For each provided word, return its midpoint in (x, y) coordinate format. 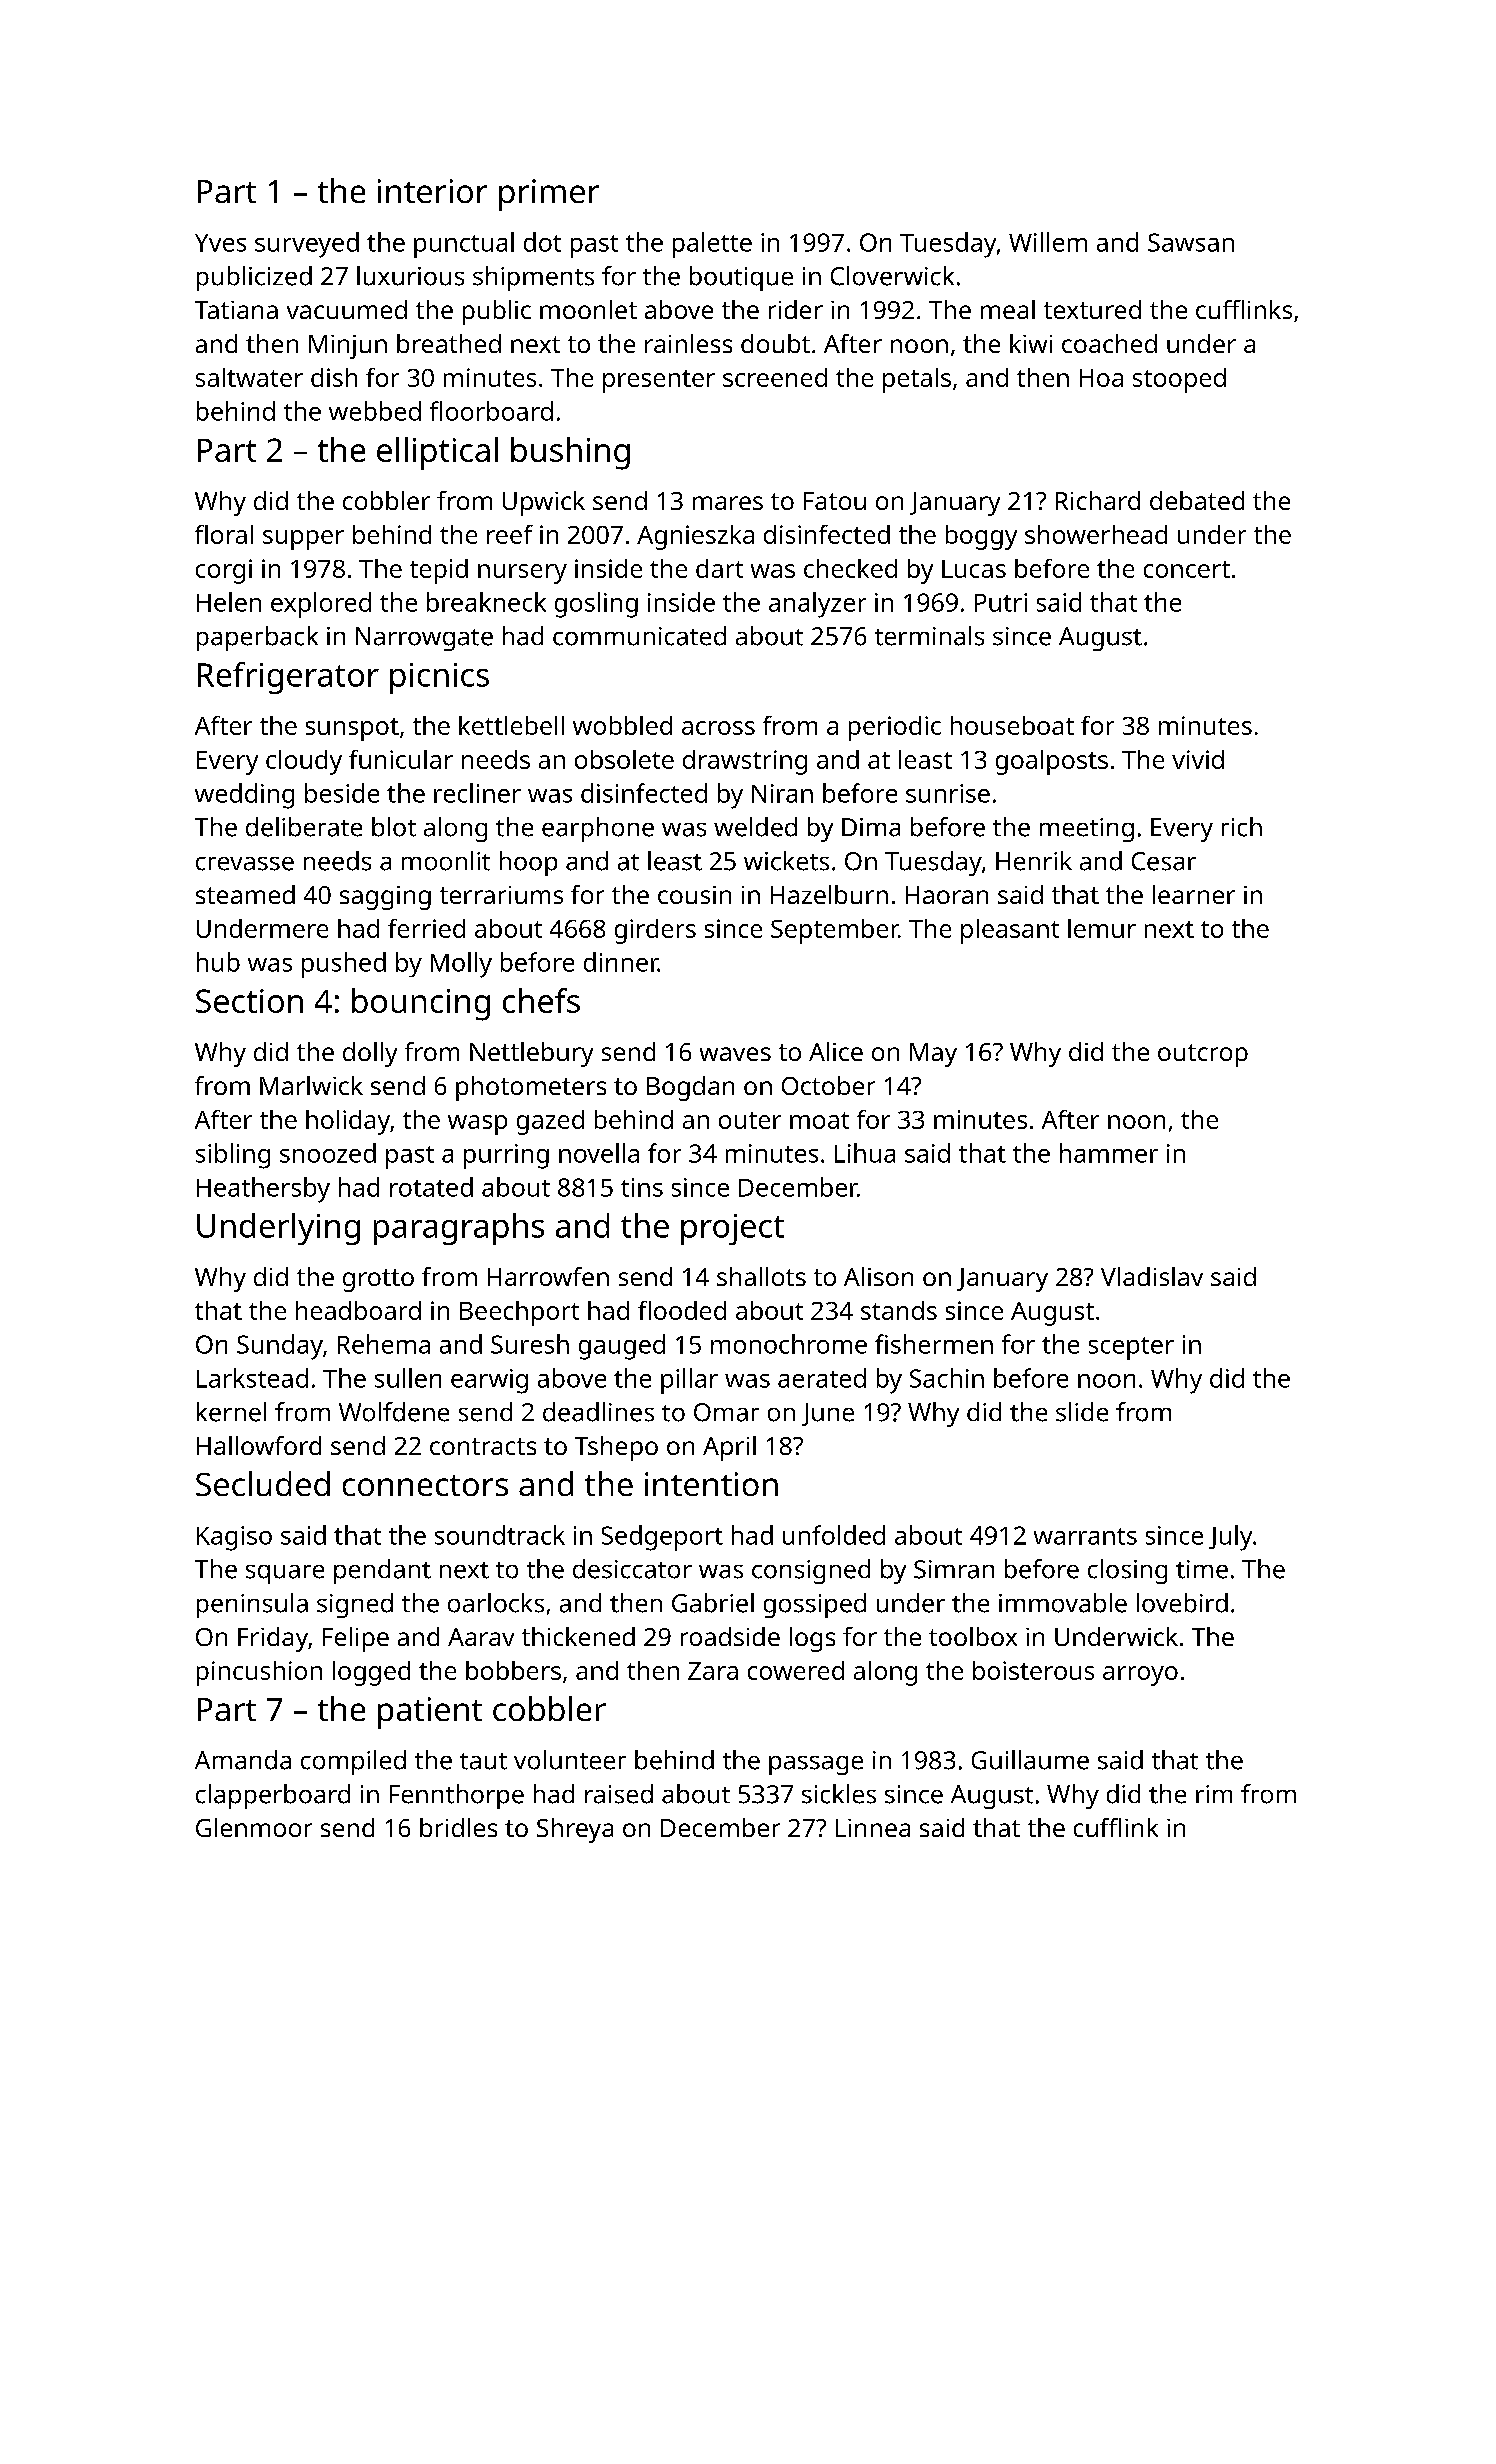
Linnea (873, 1828)
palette (712, 245)
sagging (385, 898)
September (834, 931)
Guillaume (1030, 1760)
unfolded (834, 1535)
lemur (1102, 928)
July (1230, 1538)
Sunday (280, 1347)
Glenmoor (254, 1827)
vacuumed (347, 309)
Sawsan (1191, 242)
